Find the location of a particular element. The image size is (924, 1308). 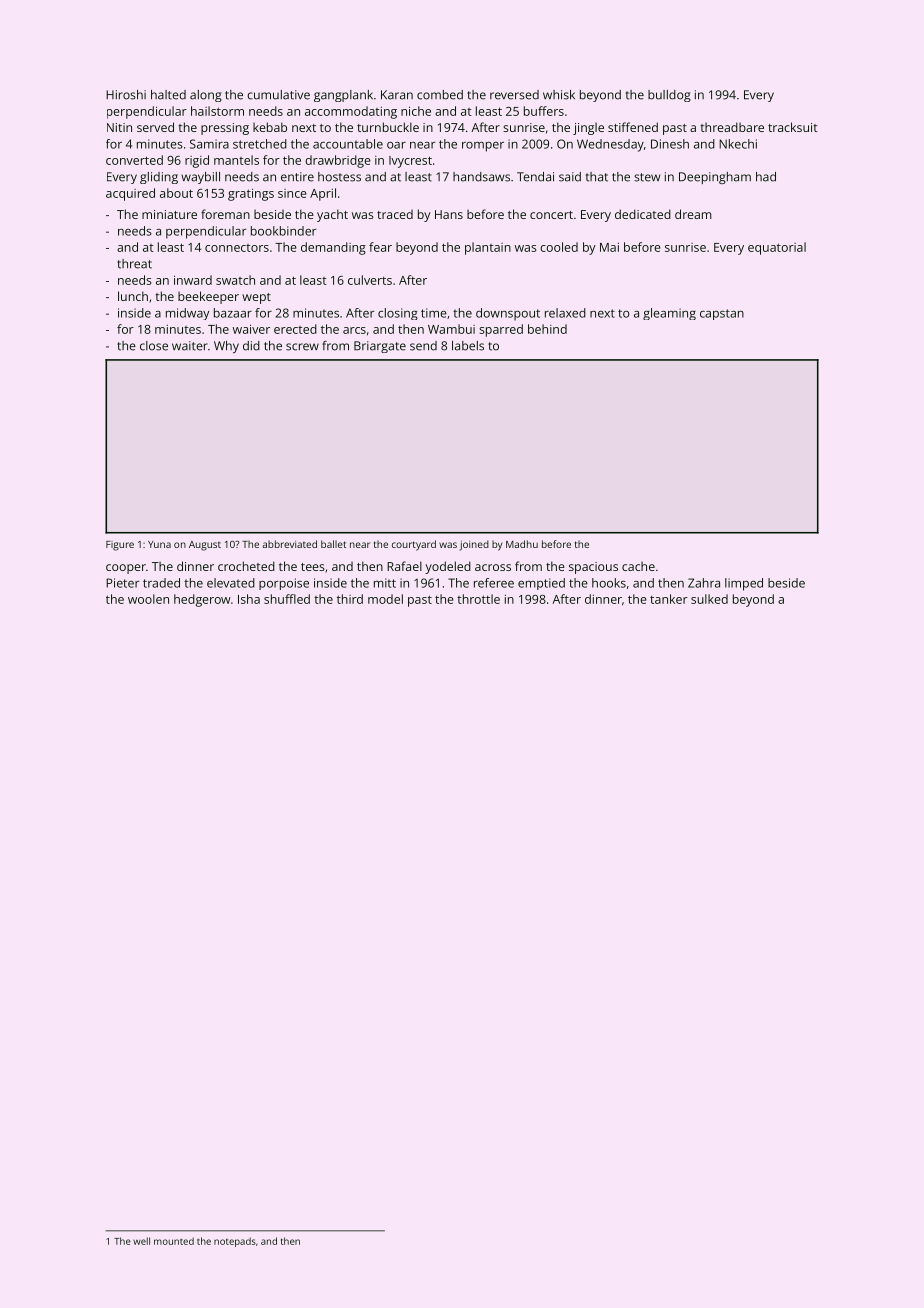

notepads is located at coordinates (235, 1242).
